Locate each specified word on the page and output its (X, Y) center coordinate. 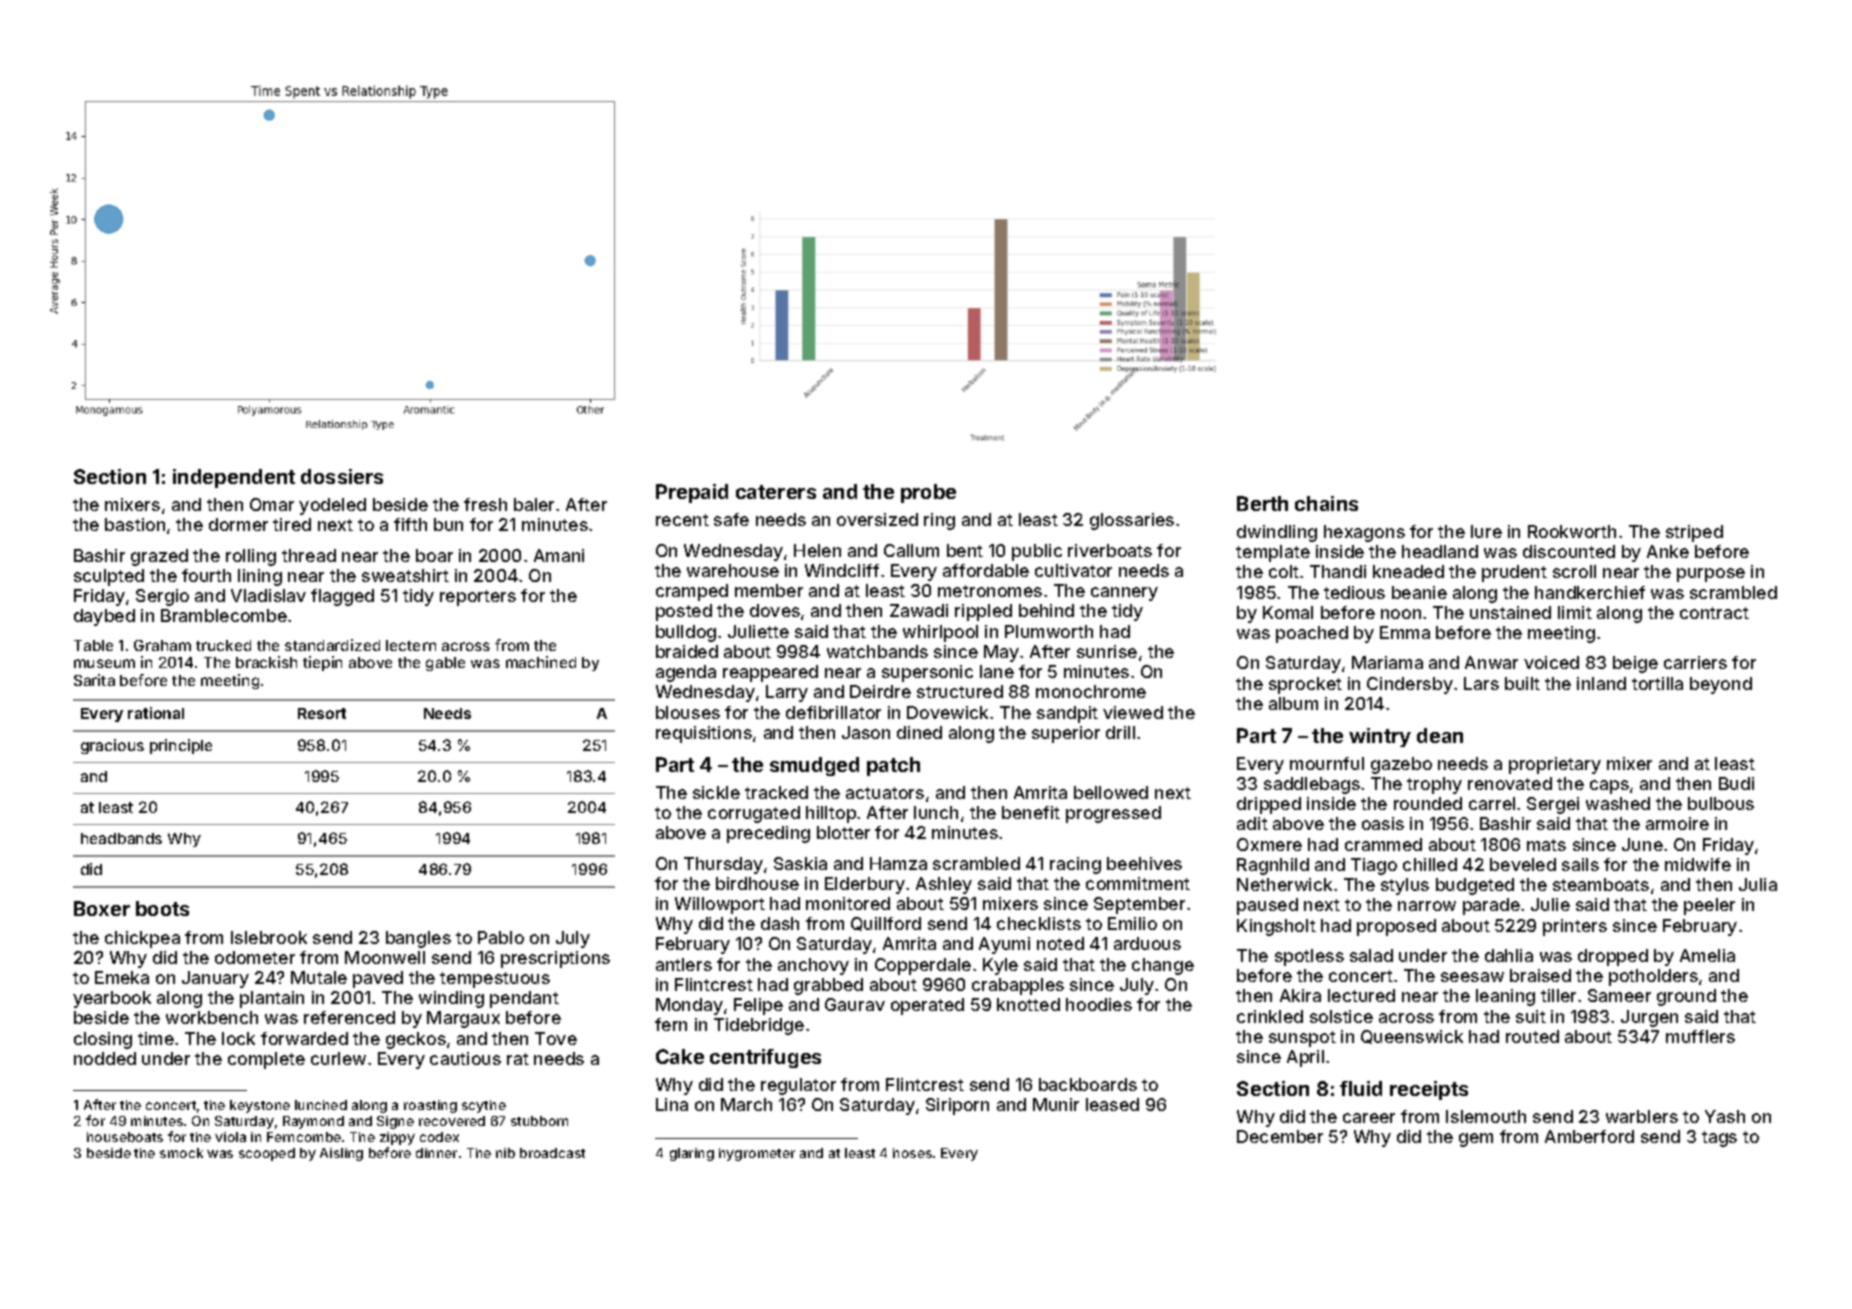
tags (1719, 1139)
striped (1694, 533)
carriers (1695, 662)
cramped (692, 592)
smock (181, 1153)
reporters (478, 598)
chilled (1430, 864)
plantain (272, 999)
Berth (1262, 503)
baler (534, 504)
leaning (1505, 997)
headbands (121, 838)
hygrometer (757, 1154)
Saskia (800, 863)
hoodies (1099, 1004)
